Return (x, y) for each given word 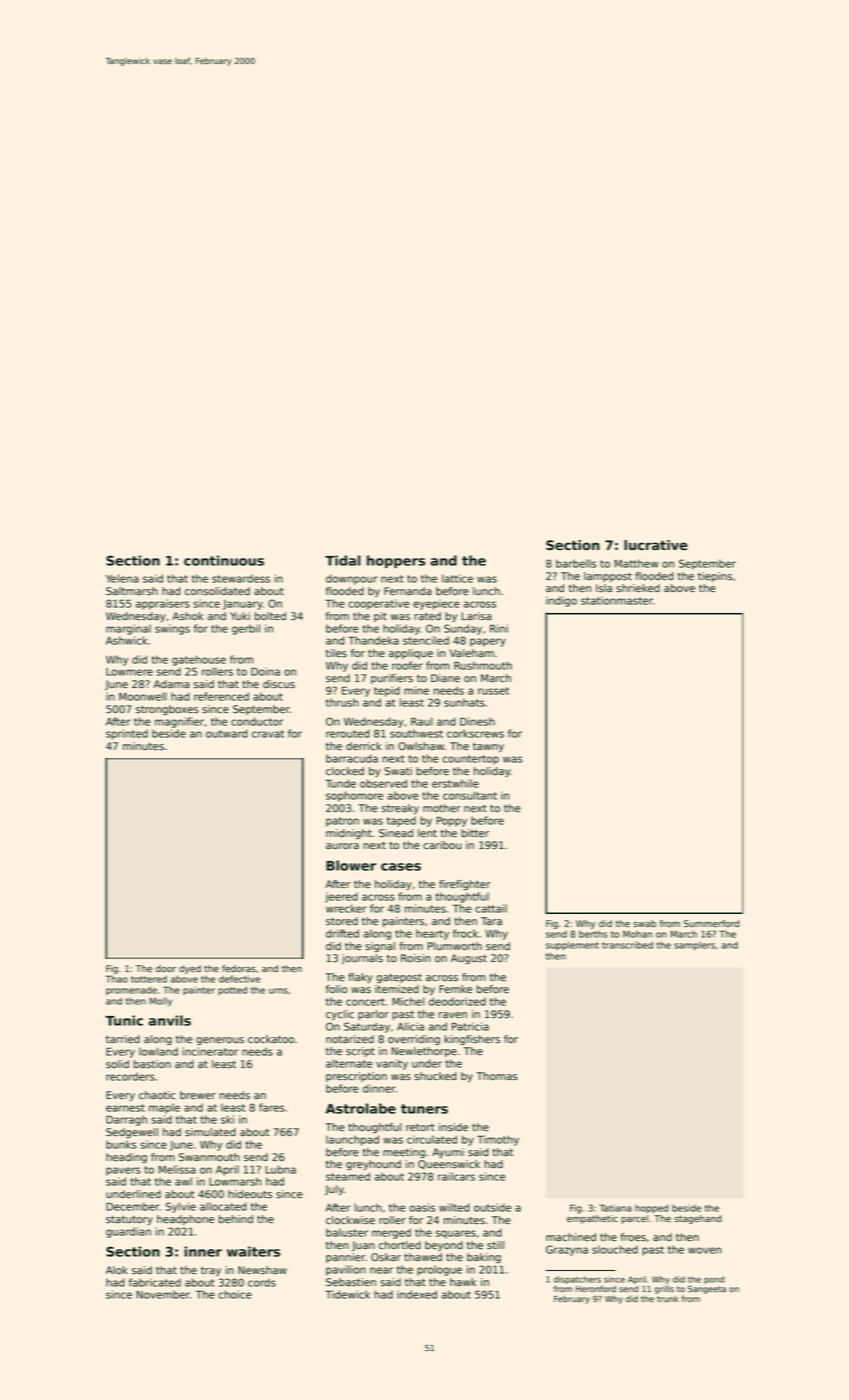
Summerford (711, 923)
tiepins (715, 577)
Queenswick (449, 1165)
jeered (341, 897)
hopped (651, 1209)
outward (227, 733)
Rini (499, 628)
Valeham (471, 653)
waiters (253, 1251)
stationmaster (617, 600)
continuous (224, 560)
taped (401, 821)
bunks (121, 1144)
